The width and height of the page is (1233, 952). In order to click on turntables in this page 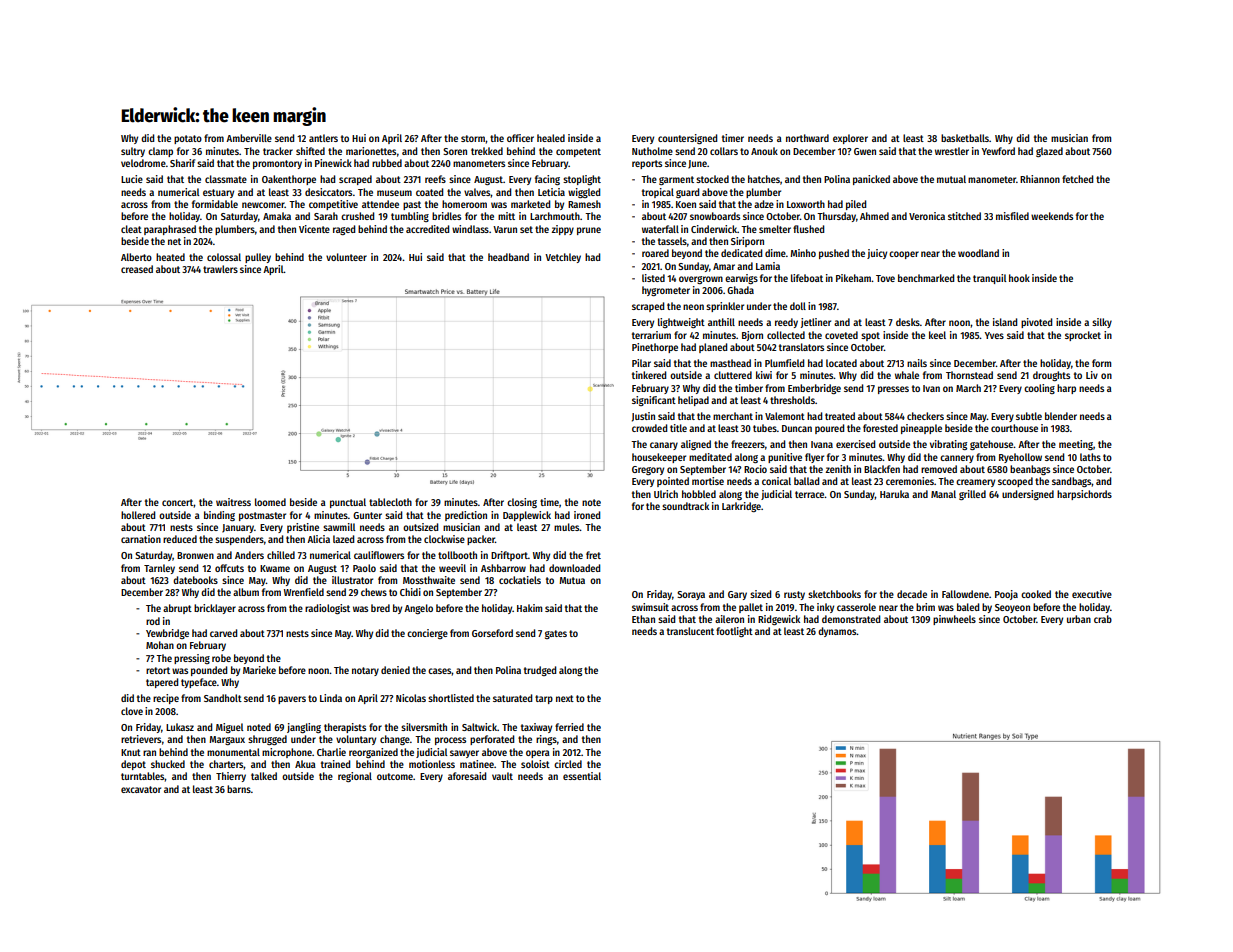, I will do `click(143, 776)`.
